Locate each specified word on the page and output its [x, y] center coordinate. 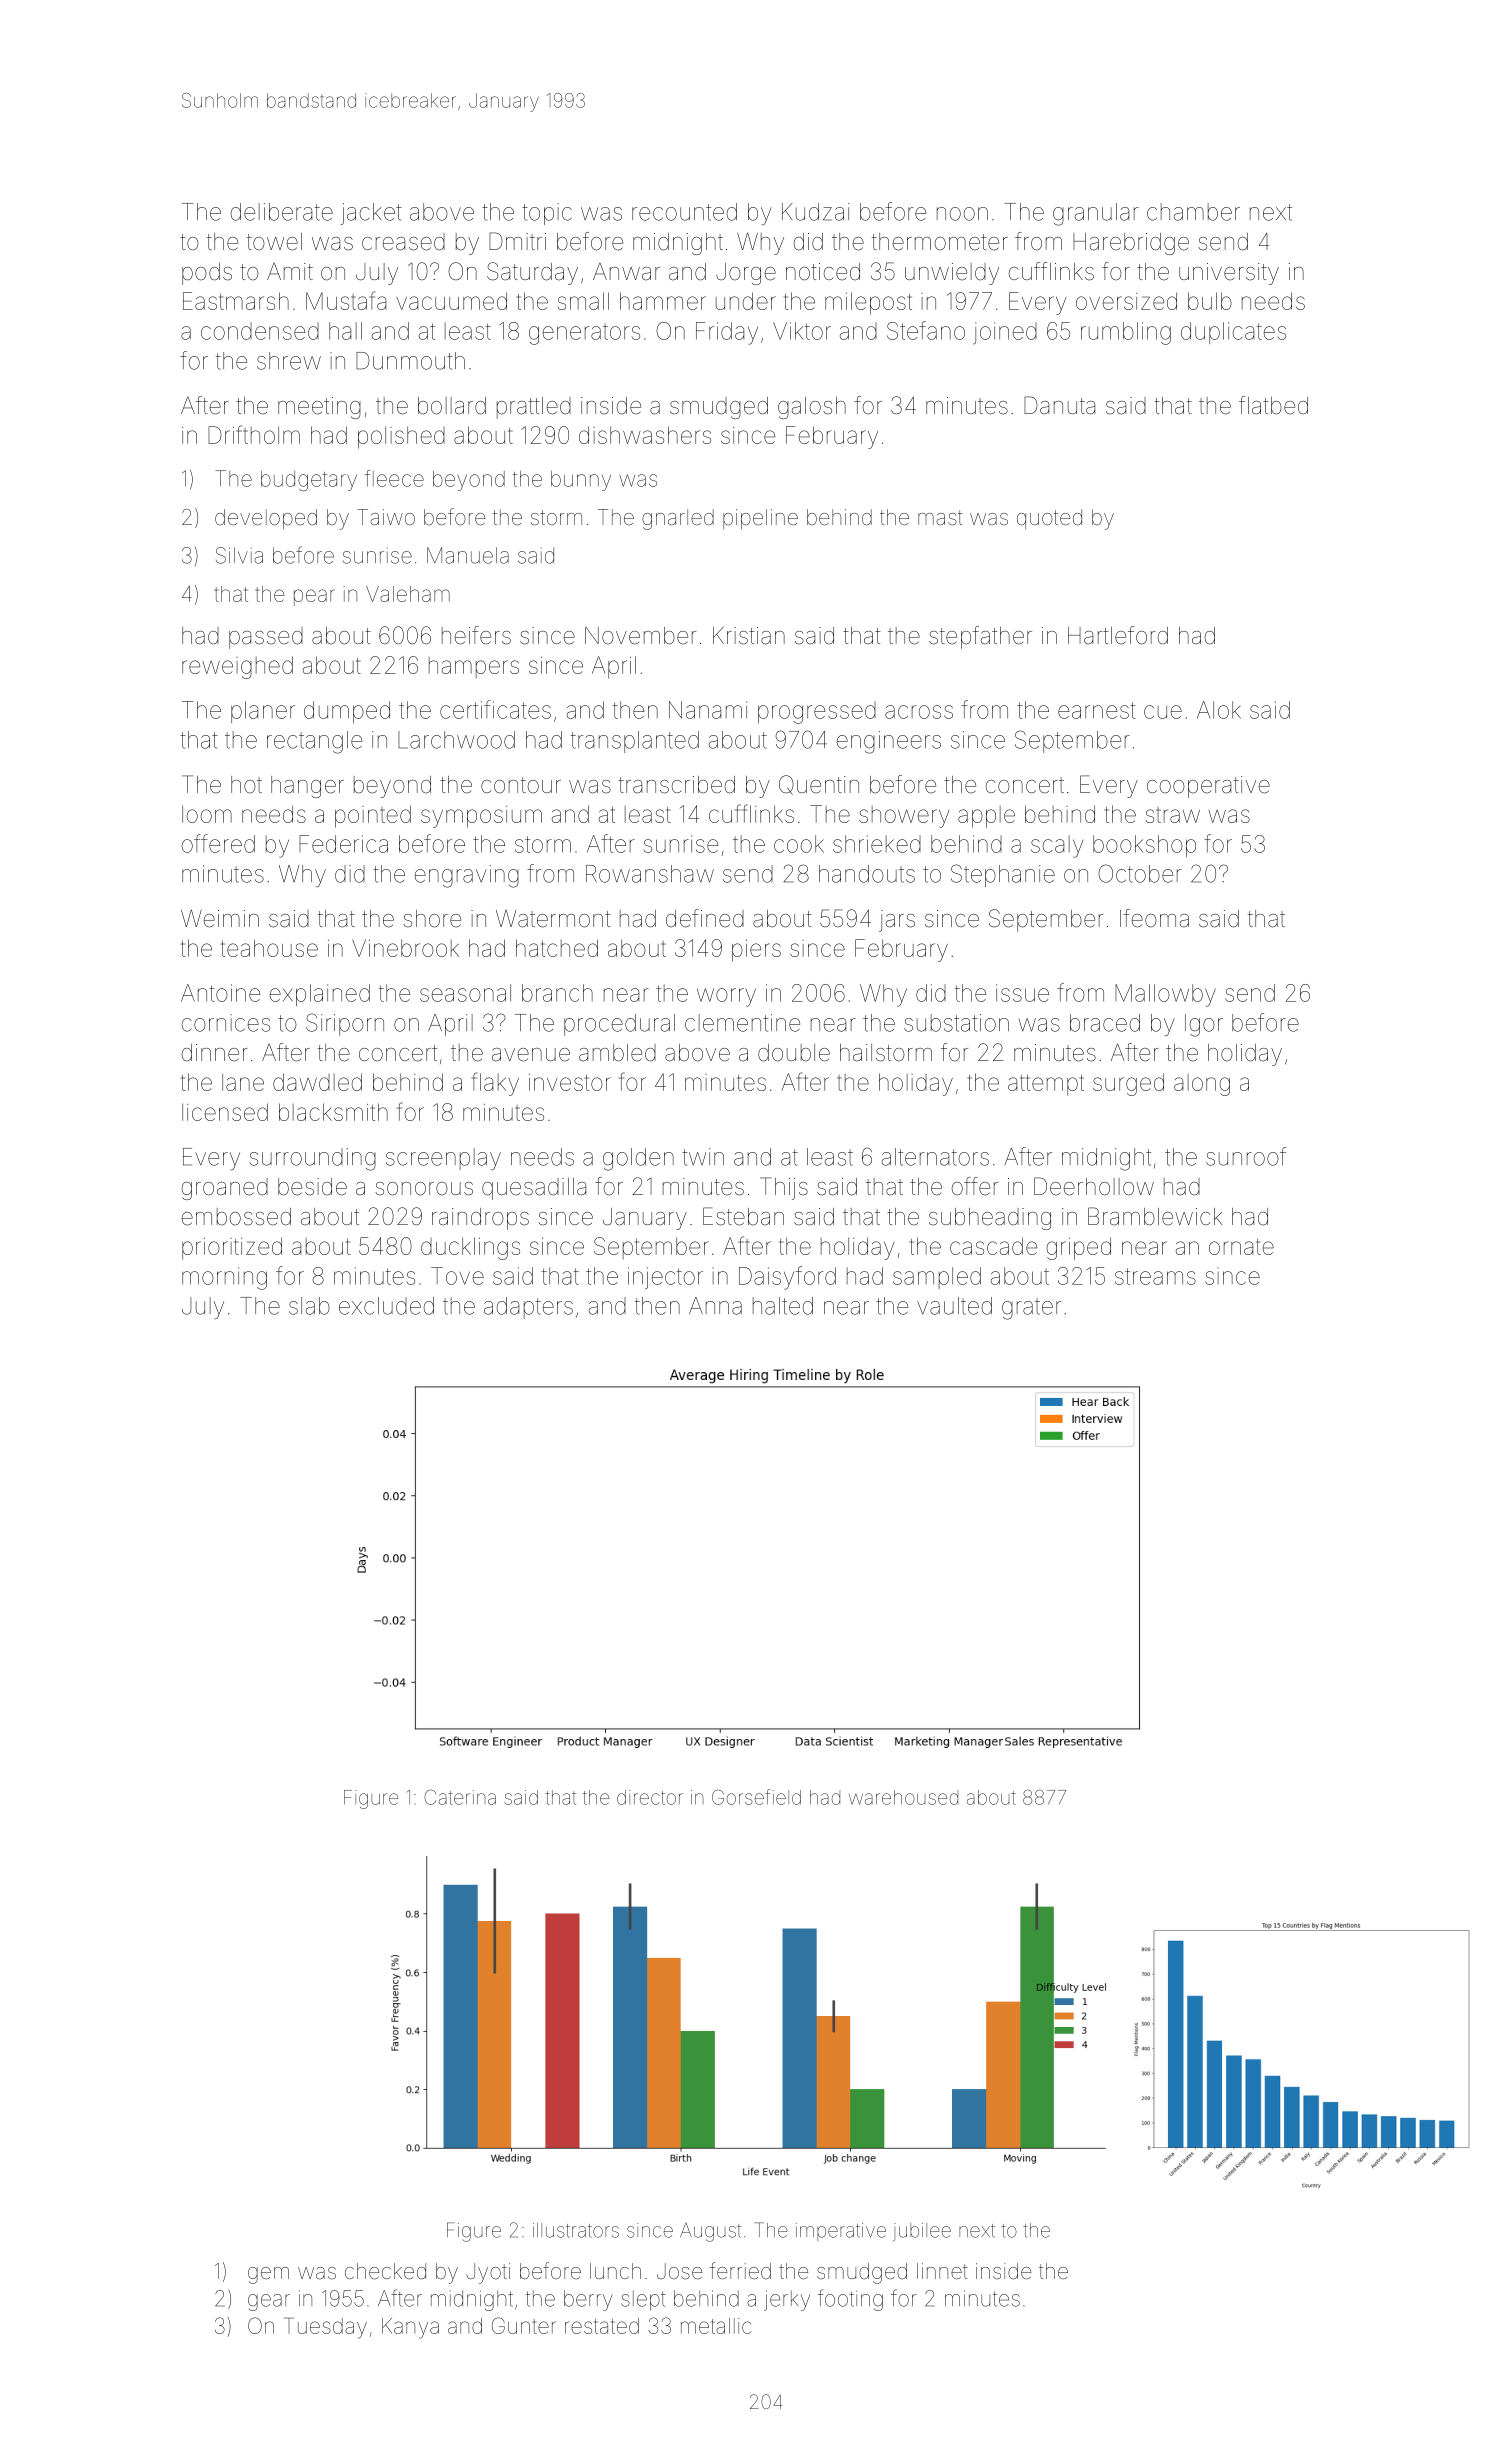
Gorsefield [756, 1797]
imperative [841, 2232]
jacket [371, 214]
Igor [1204, 1025]
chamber [1193, 212]
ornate [1241, 1247]
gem [268, 2275]
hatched [557, 948]
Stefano [926, 330]
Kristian [749, 636]
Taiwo [386, 517]
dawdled [317, 1082]
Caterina [460, 1797]
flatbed [1273, 405]
